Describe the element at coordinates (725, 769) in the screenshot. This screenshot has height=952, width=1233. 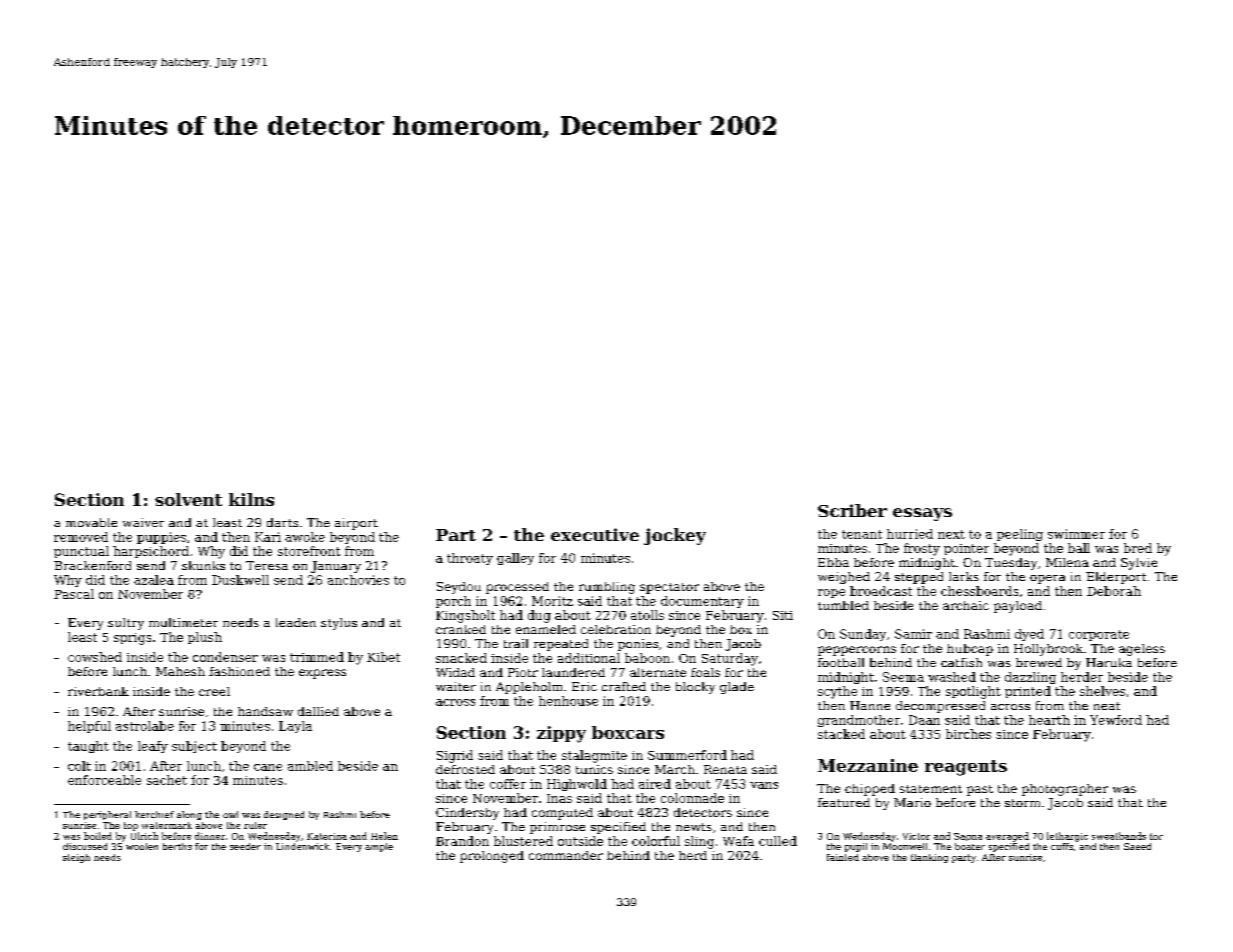
I see `Renata` at that location.
